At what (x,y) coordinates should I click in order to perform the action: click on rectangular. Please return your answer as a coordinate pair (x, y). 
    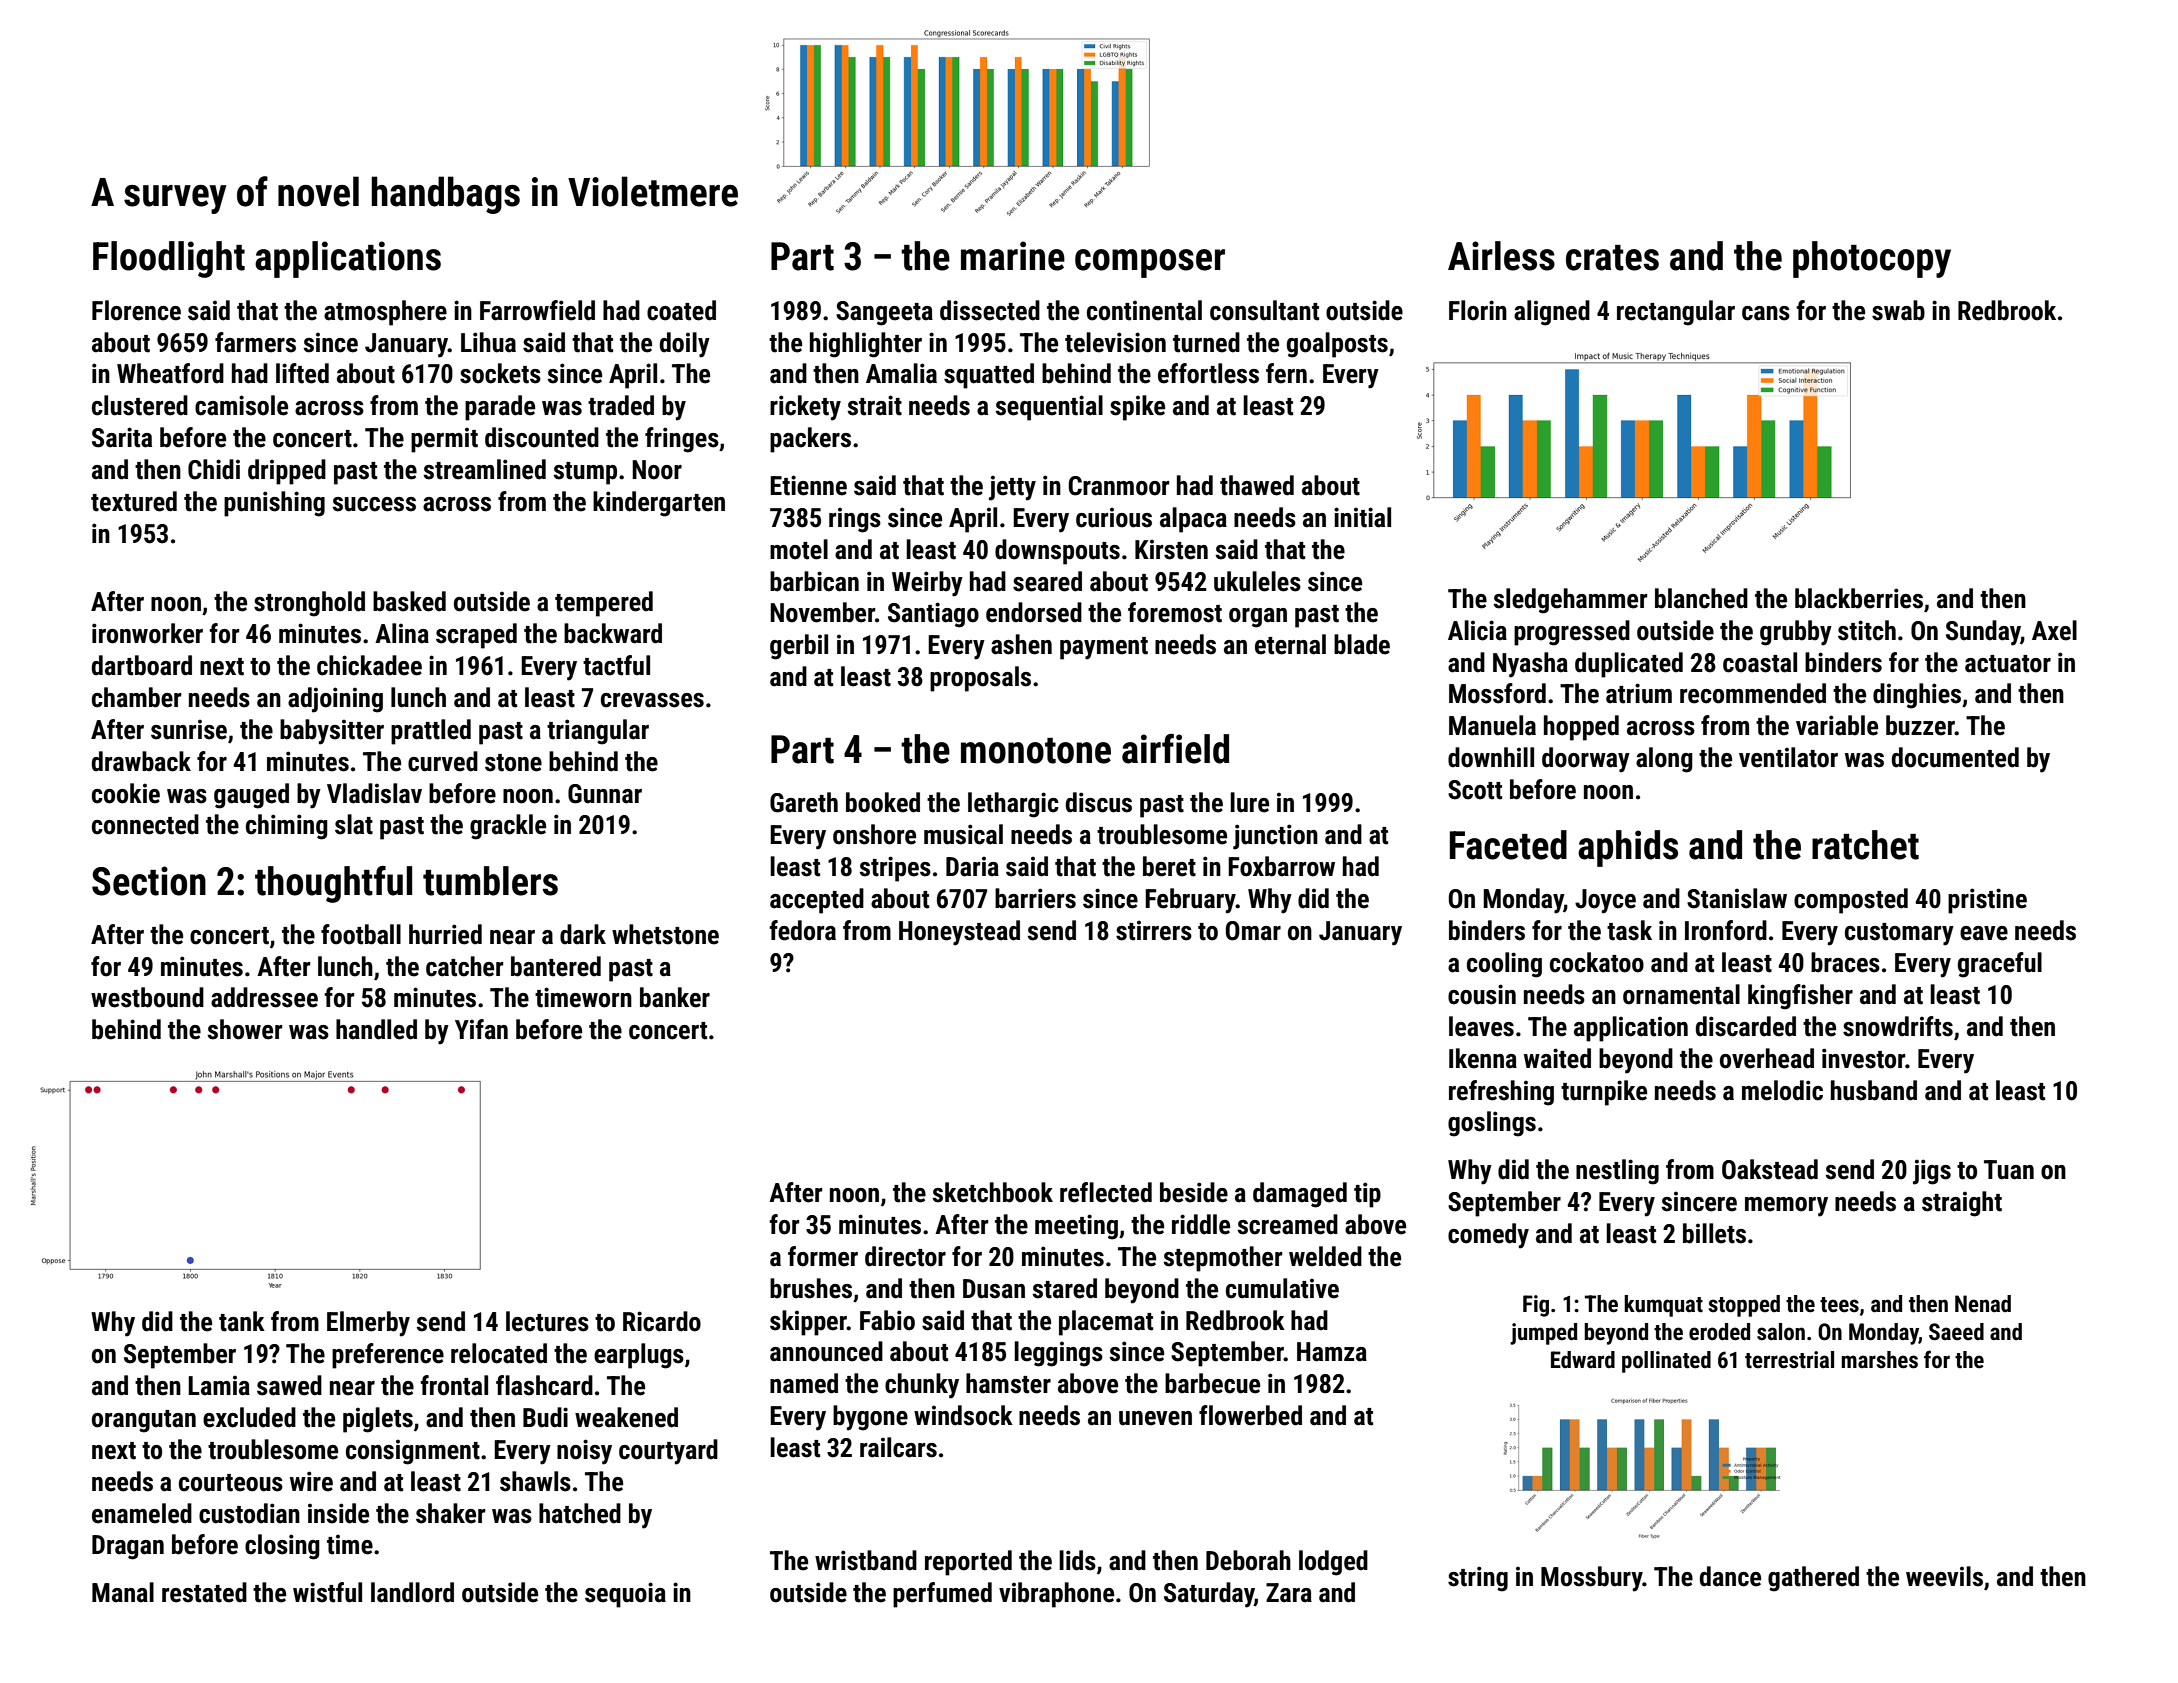
    Looking at the image, I should click on (1676, 313).
